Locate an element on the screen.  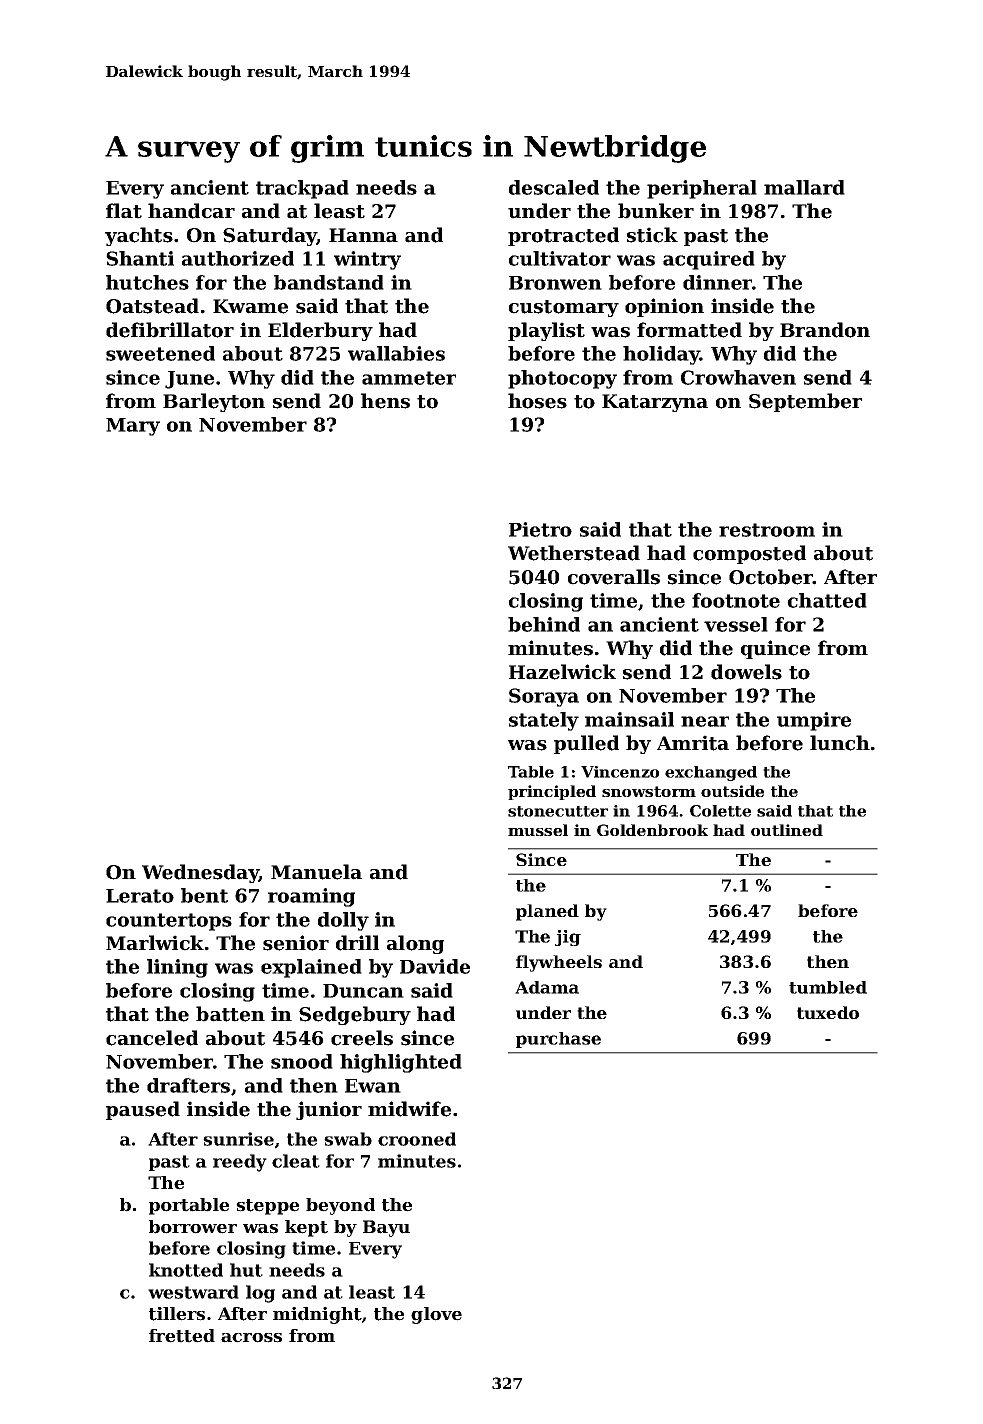
borrower is located at coordinates (193, 1227).
